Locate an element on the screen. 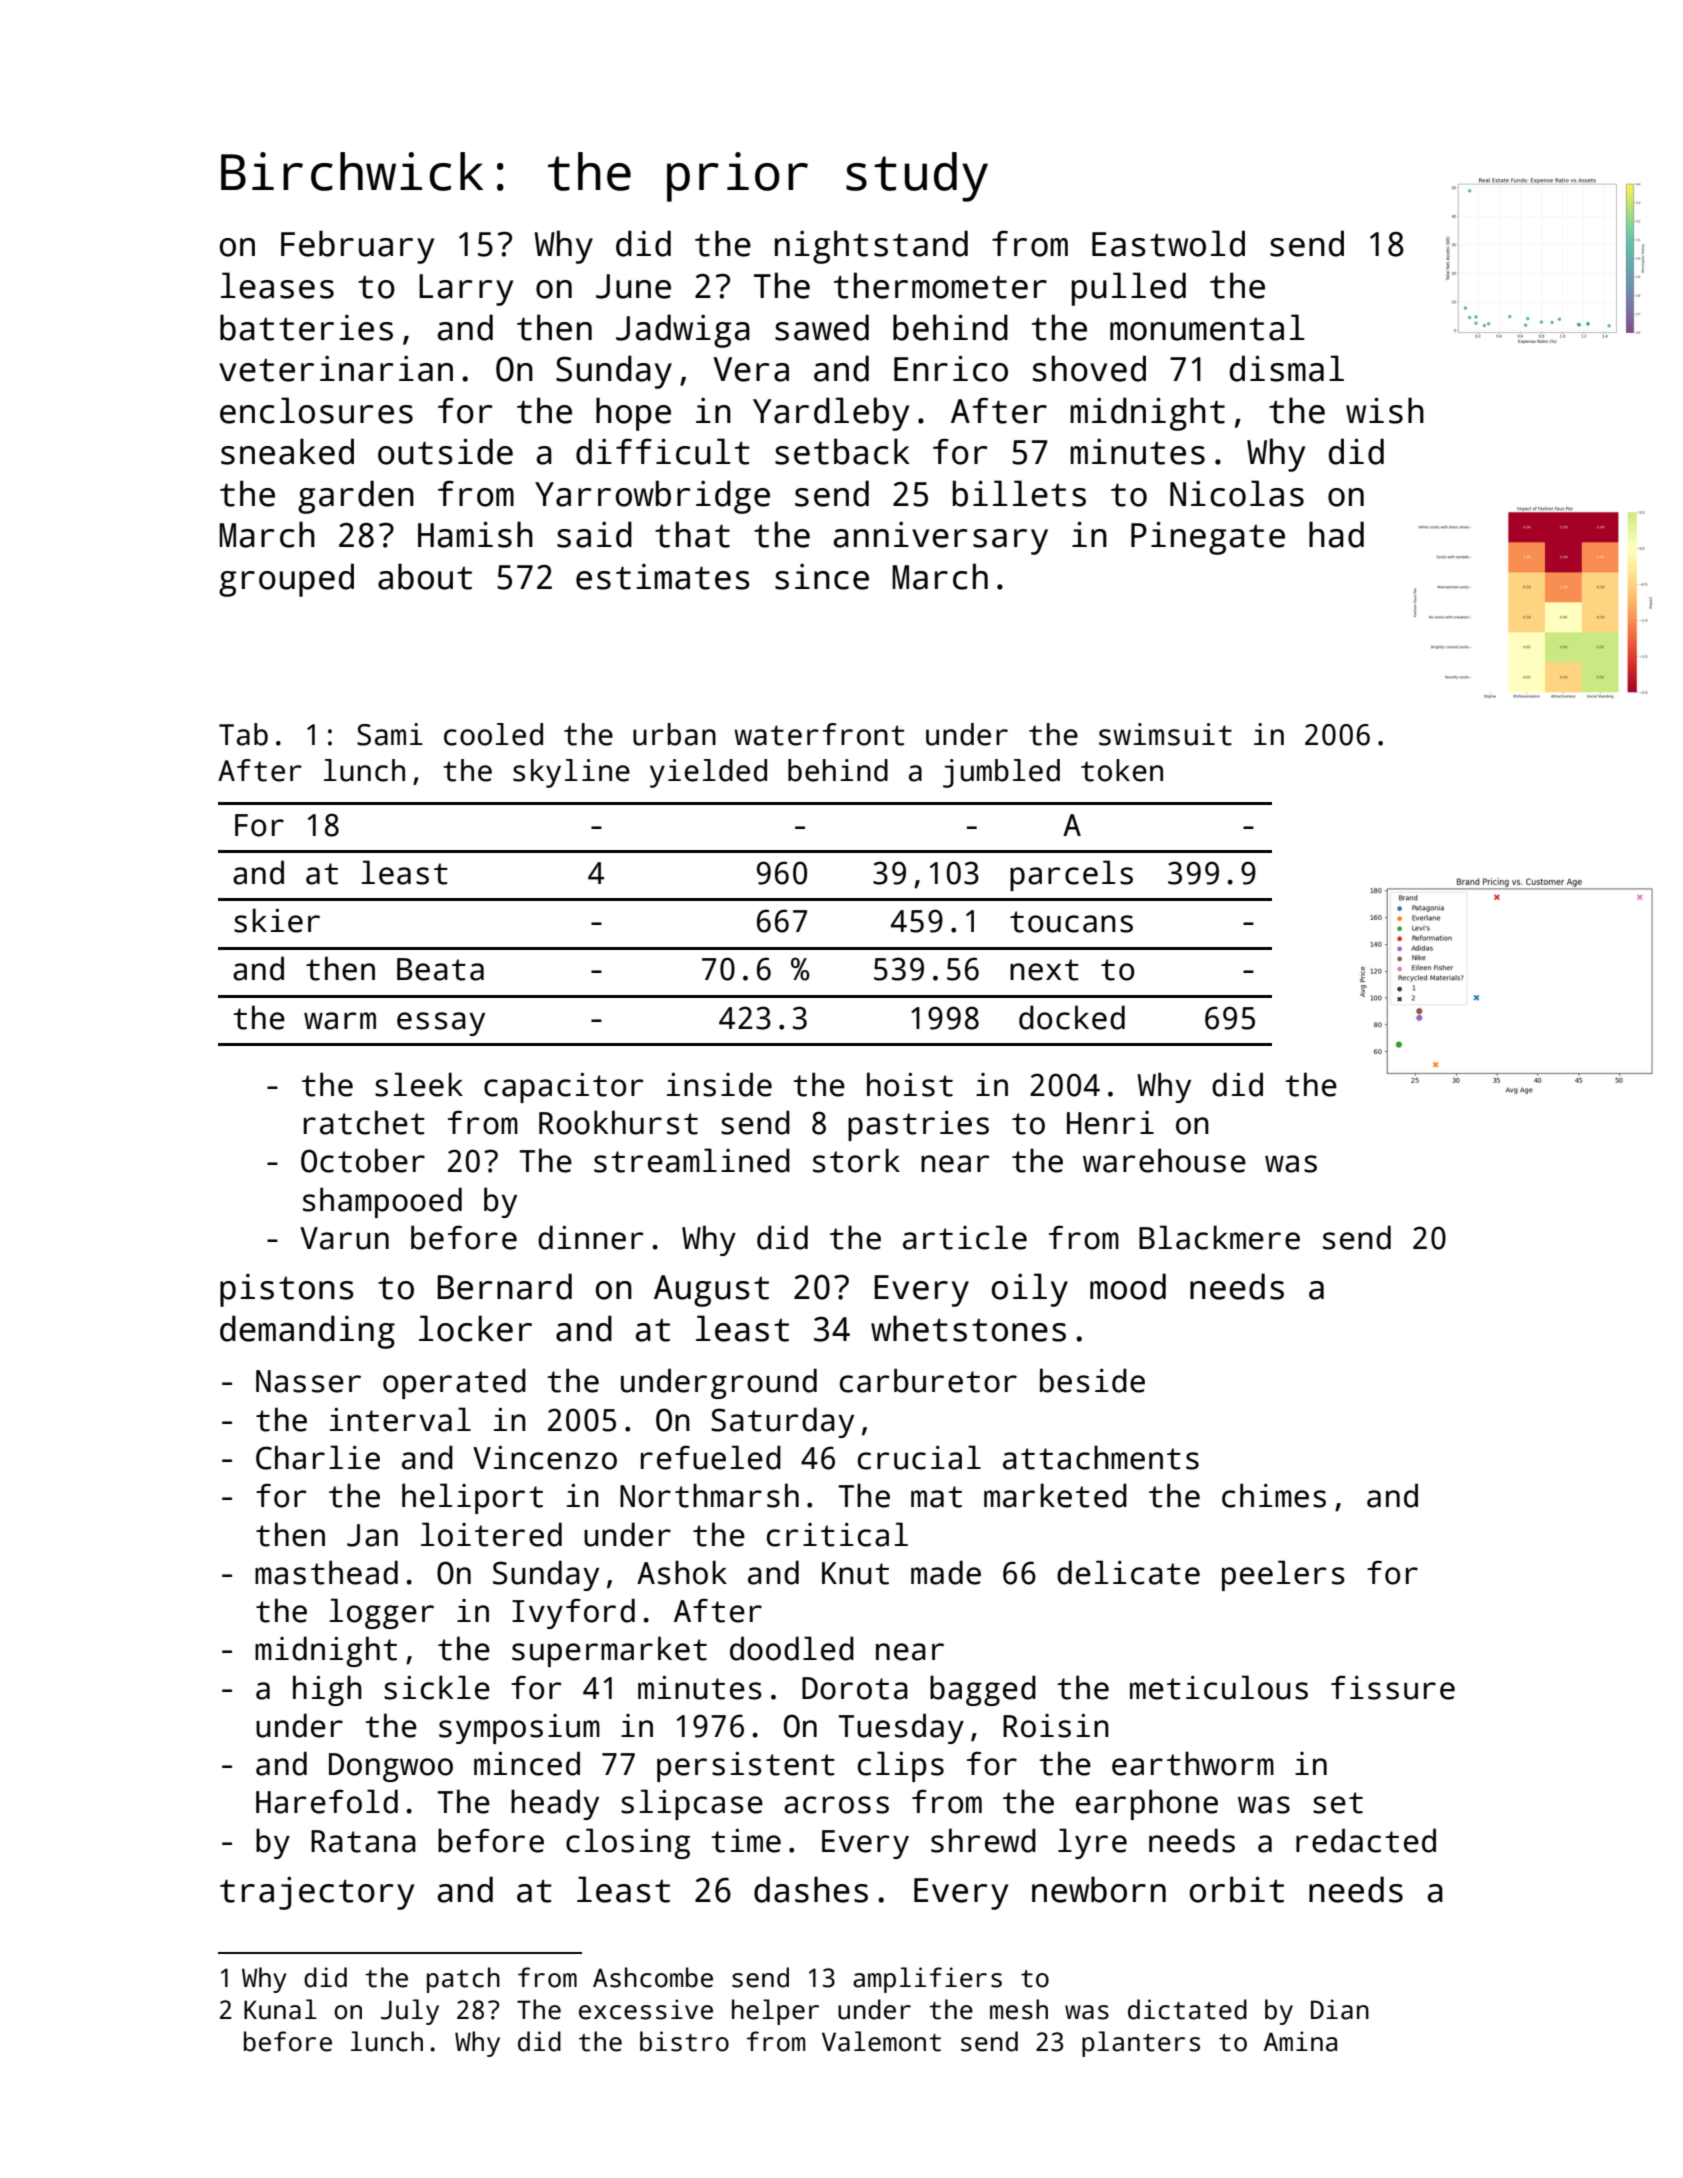 Image resolution: width=1683 pixels, height=2178 pixels. Valemont is located at coordinates (881, 2041).
